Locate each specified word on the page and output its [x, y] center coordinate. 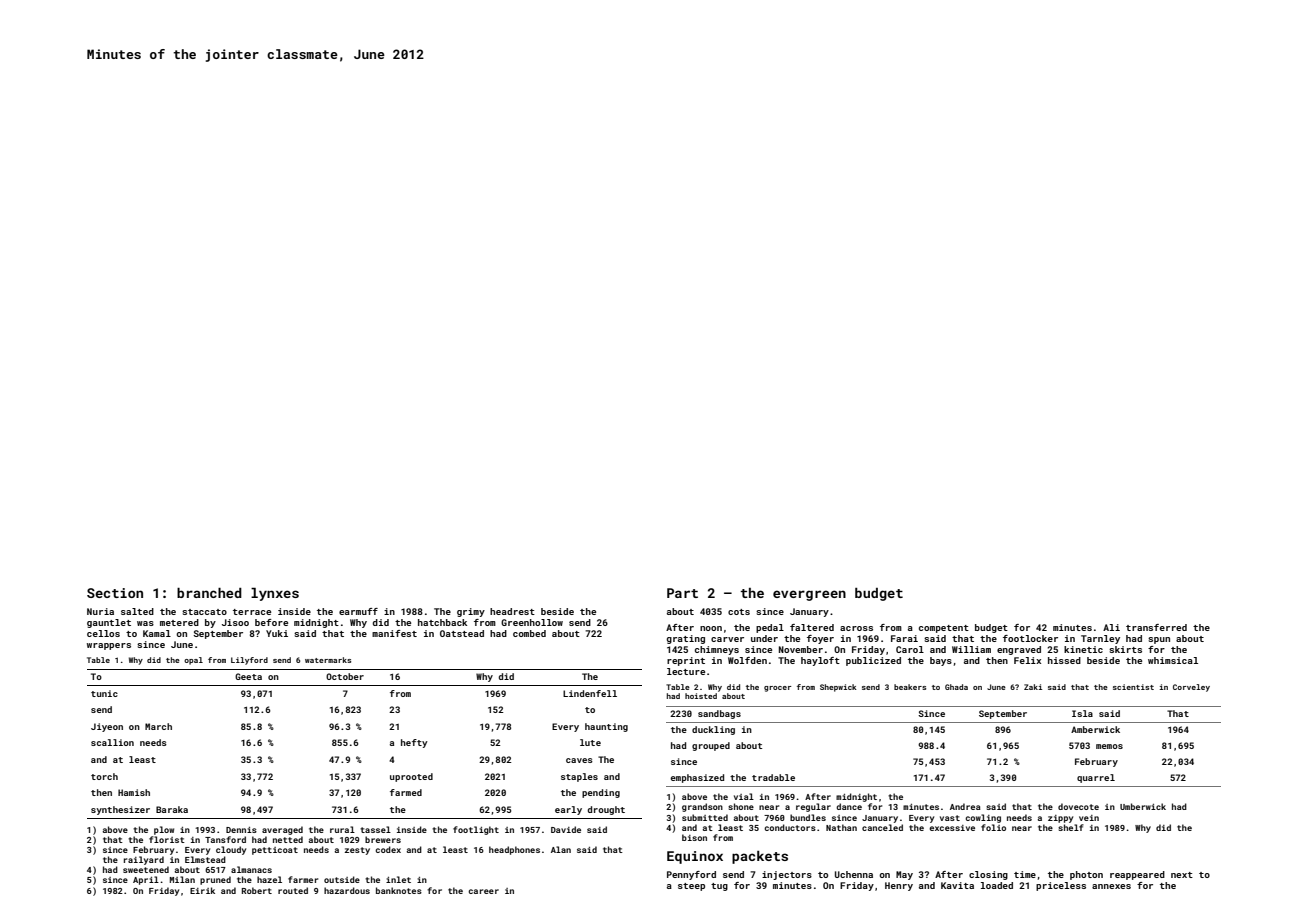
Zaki [1033, 687]
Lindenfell [590, 693]
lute [590, 742]
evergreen [809, 595]
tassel [375, 829]
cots [739, 612]
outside [342, 879]
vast [950, 818]
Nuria [100, 611]
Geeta [248, 676]
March [158, 726]
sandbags [719, 714]
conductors [790, 827]
